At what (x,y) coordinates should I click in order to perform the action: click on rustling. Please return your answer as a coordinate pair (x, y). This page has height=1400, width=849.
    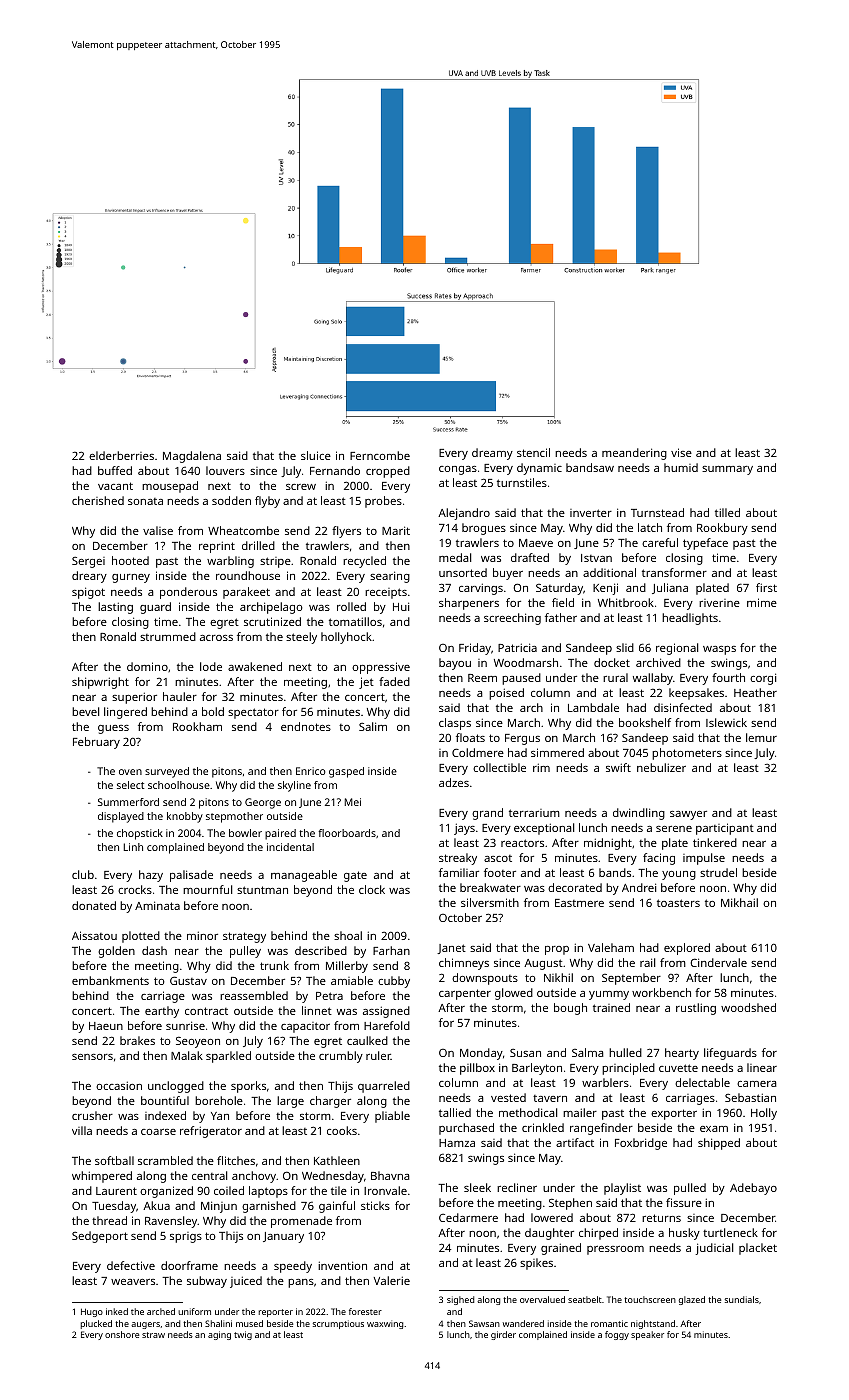
    Looking at the image, I should click on (696, 1009).
